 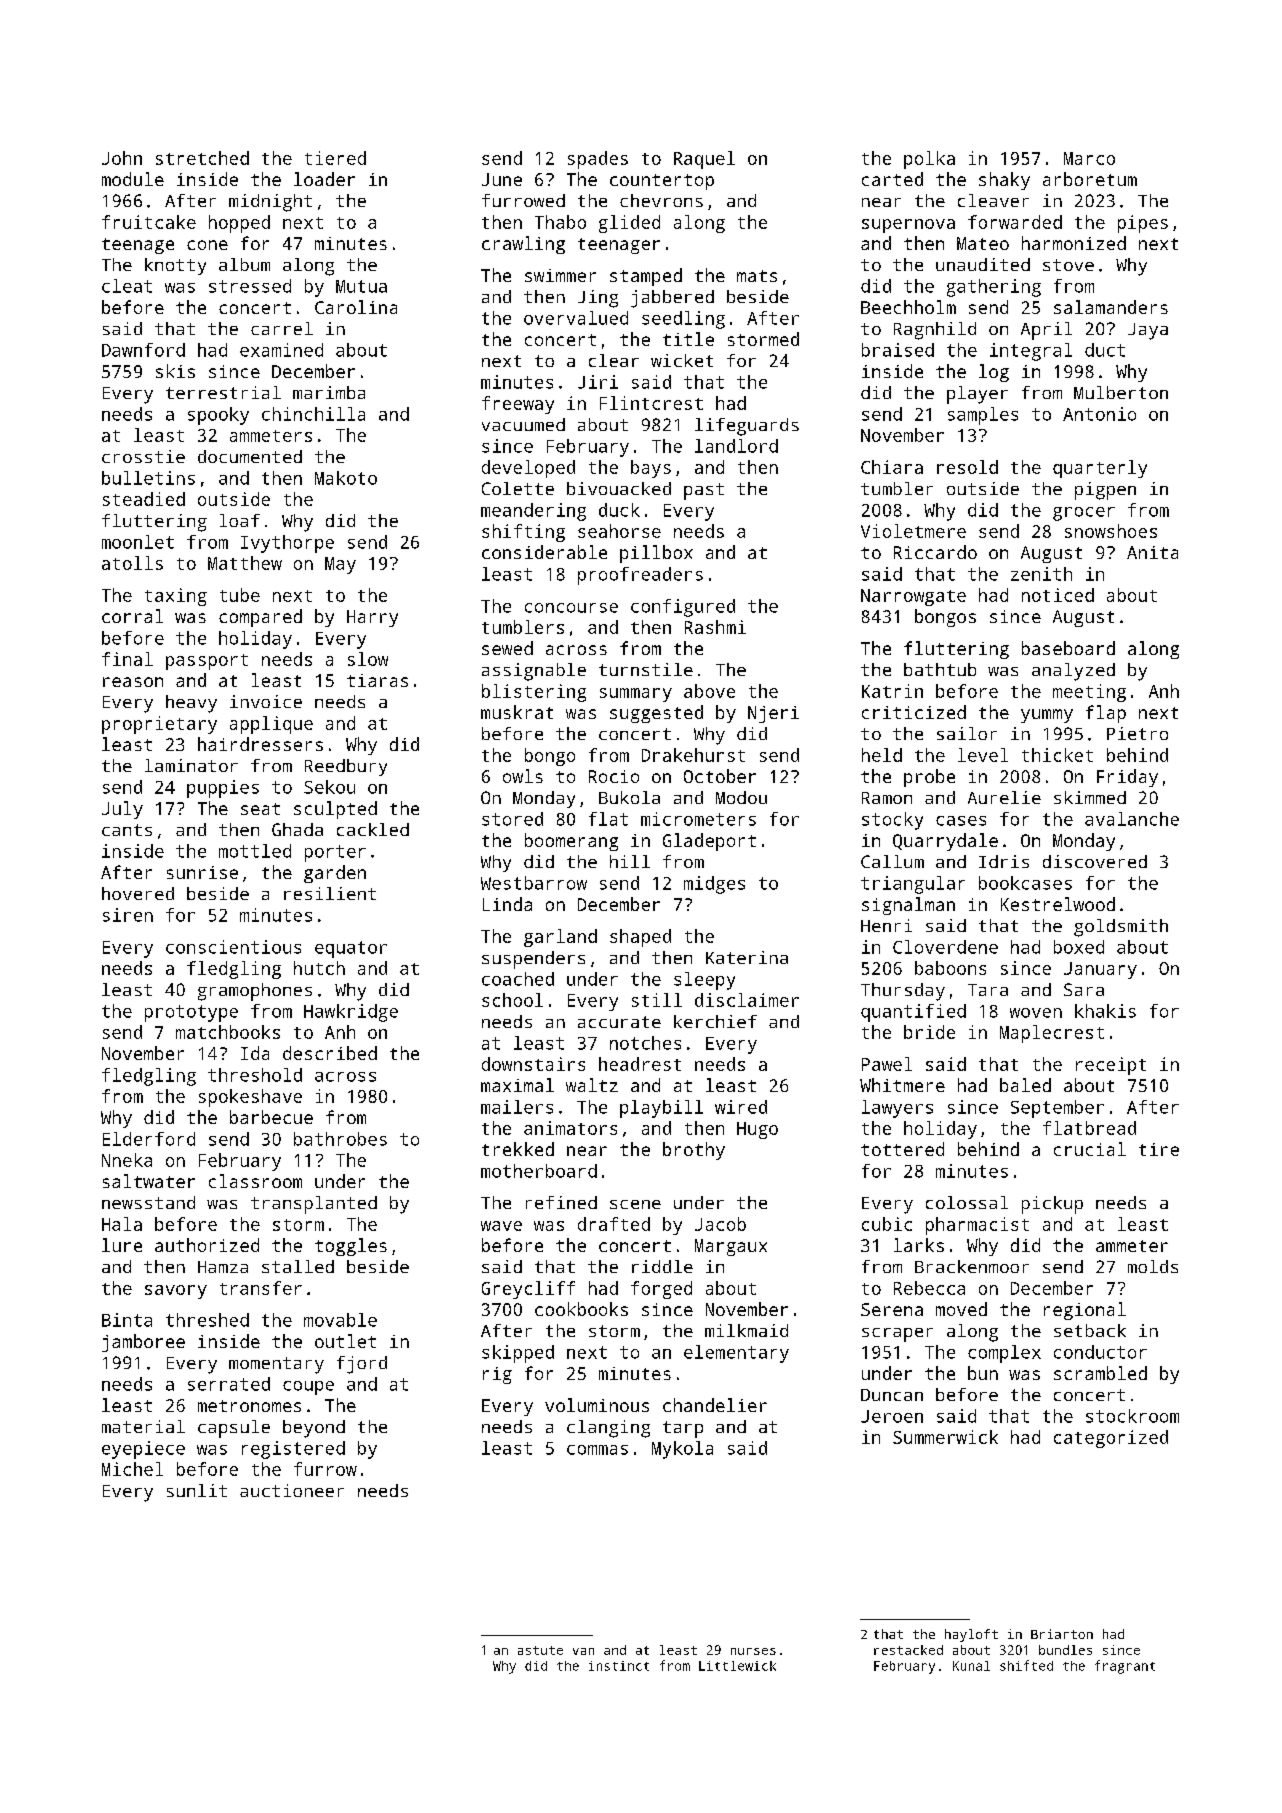 What do you see at coordinates (1152, 552) in the screenshot?
I see `Anita` at bounding box center [1152, 552].
